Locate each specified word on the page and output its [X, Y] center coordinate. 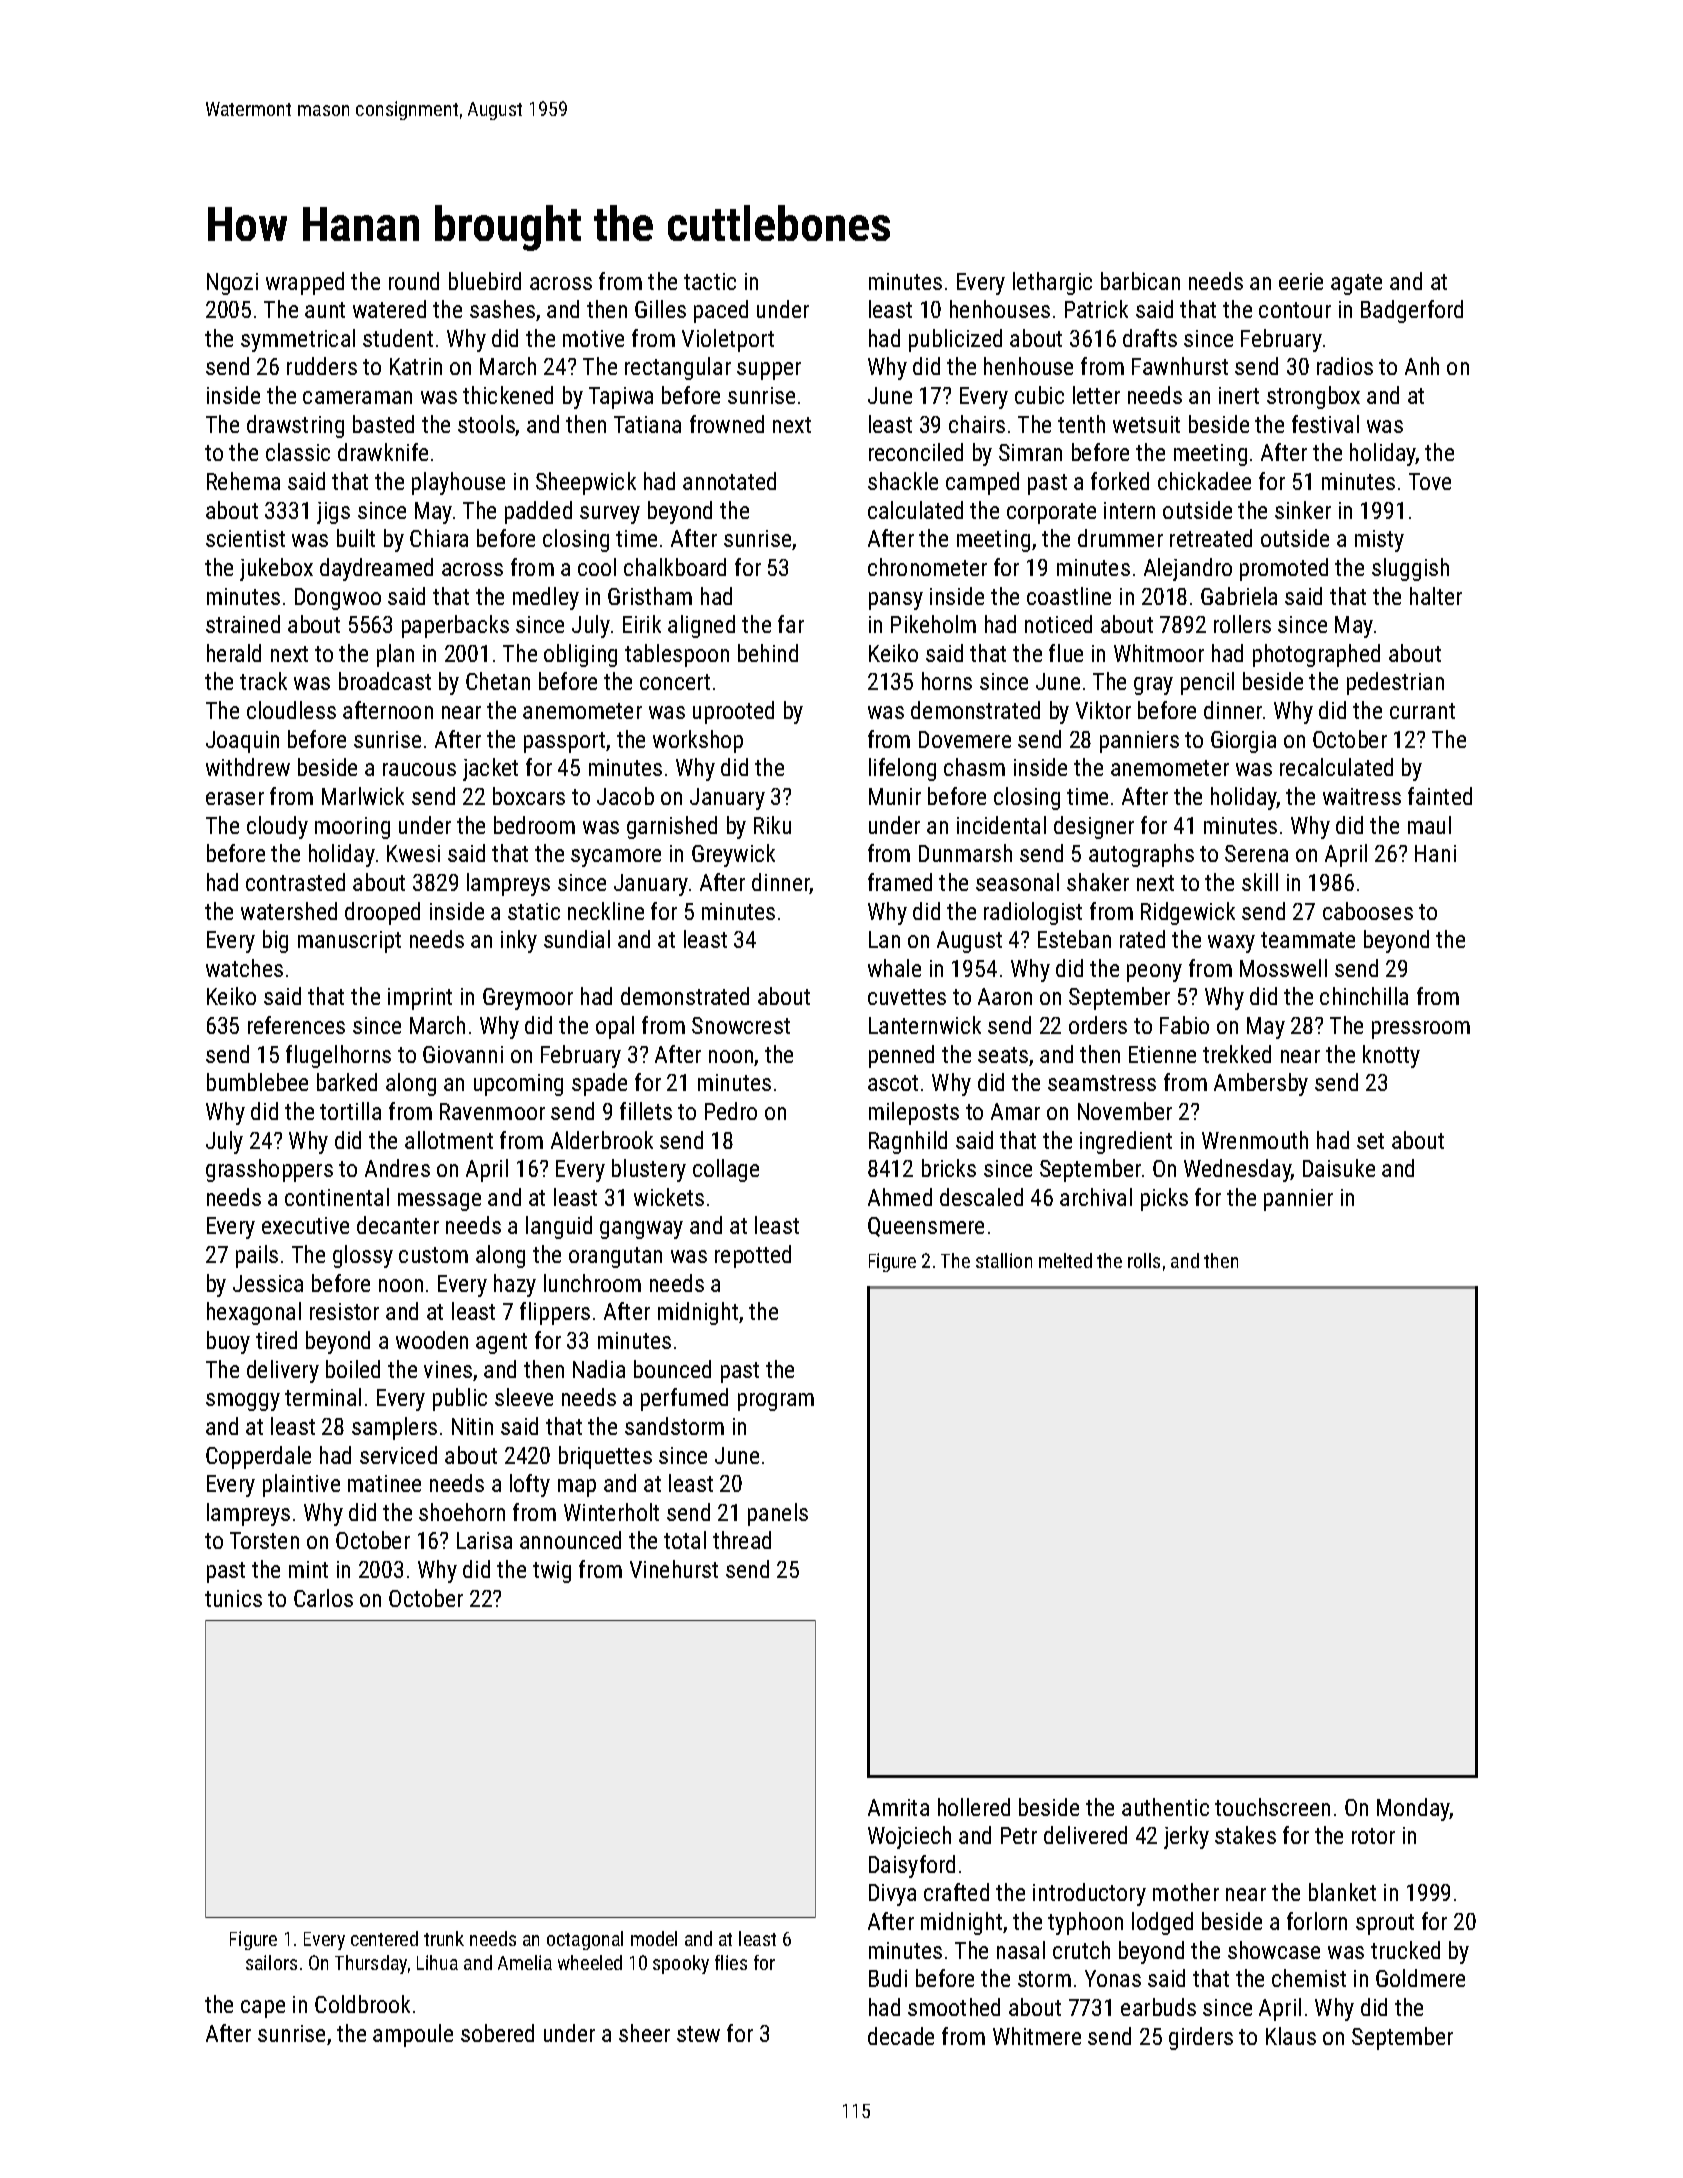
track [263, 681]
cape [263, 2009]
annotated [729, 481]
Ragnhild [908, 1142]
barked [347, 1082]
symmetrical [298, 340]
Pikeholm [933, 624]
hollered [974, 1807]
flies [731, 1962]
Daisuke [1339, 1168]
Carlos [323, 1598]
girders [1201, 2038]
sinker [1303, 510]
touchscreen [1272, 1807]
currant [1422, 711]
